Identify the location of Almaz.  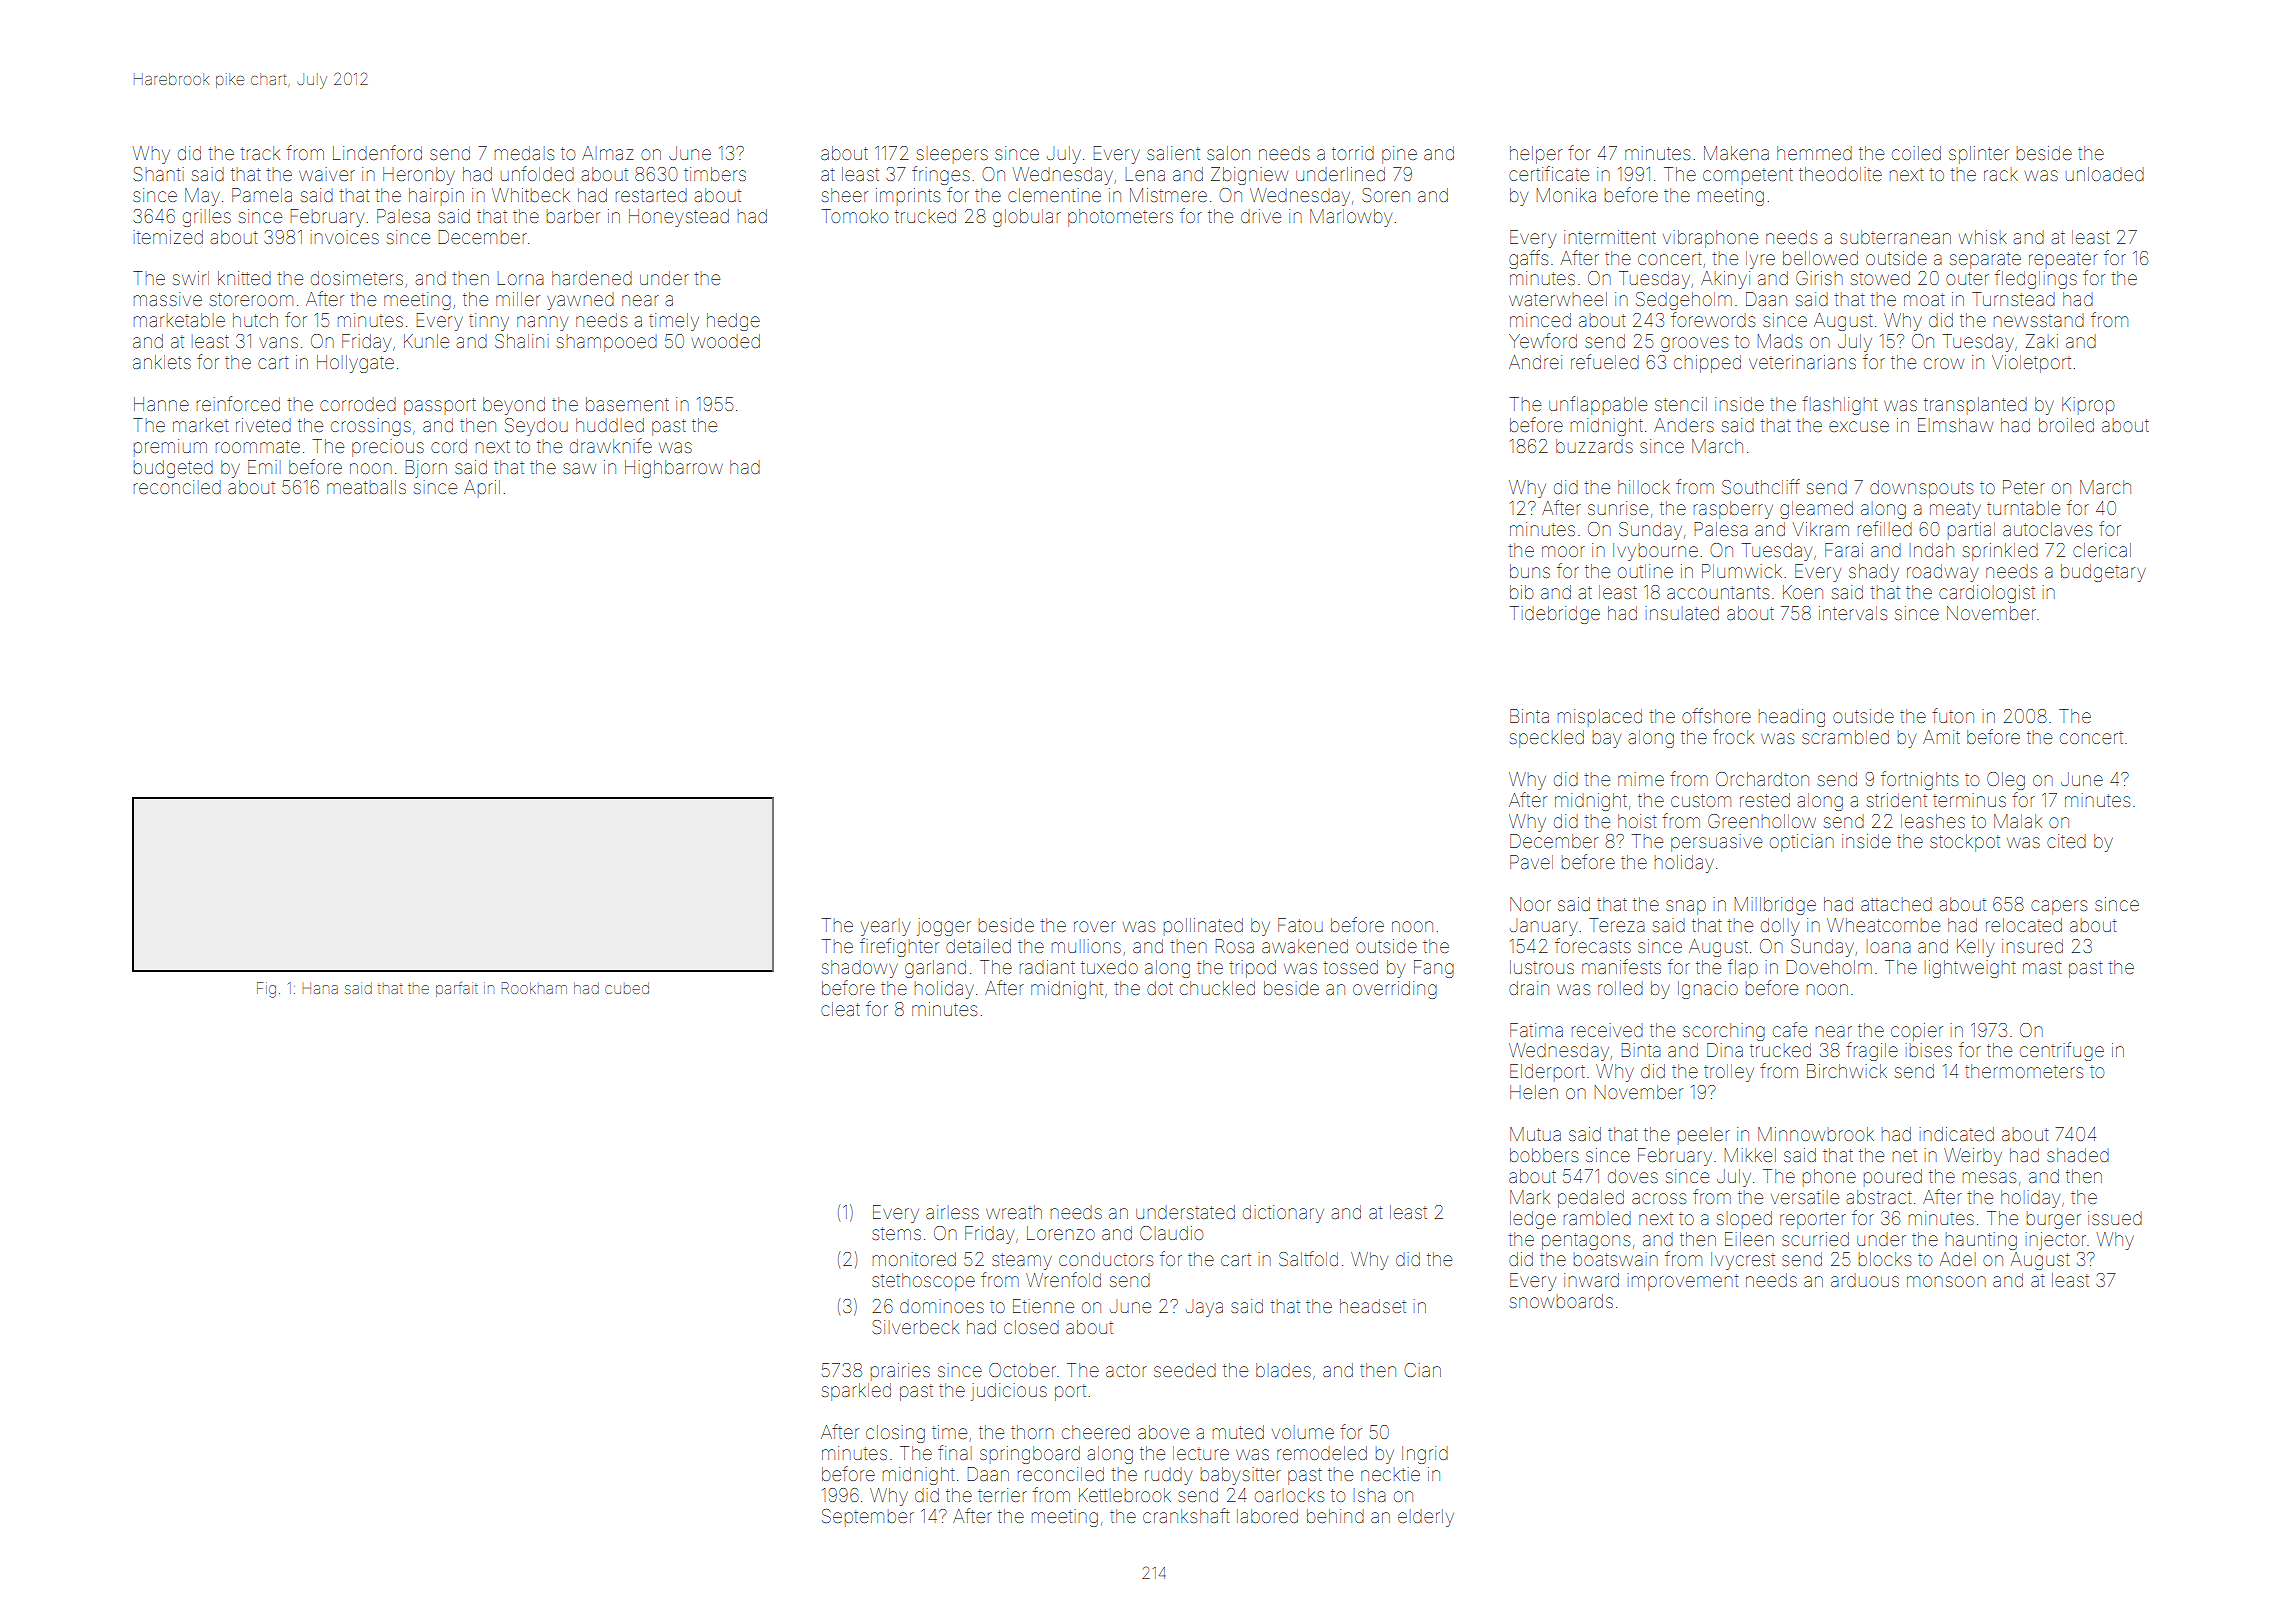
(608, 153).
